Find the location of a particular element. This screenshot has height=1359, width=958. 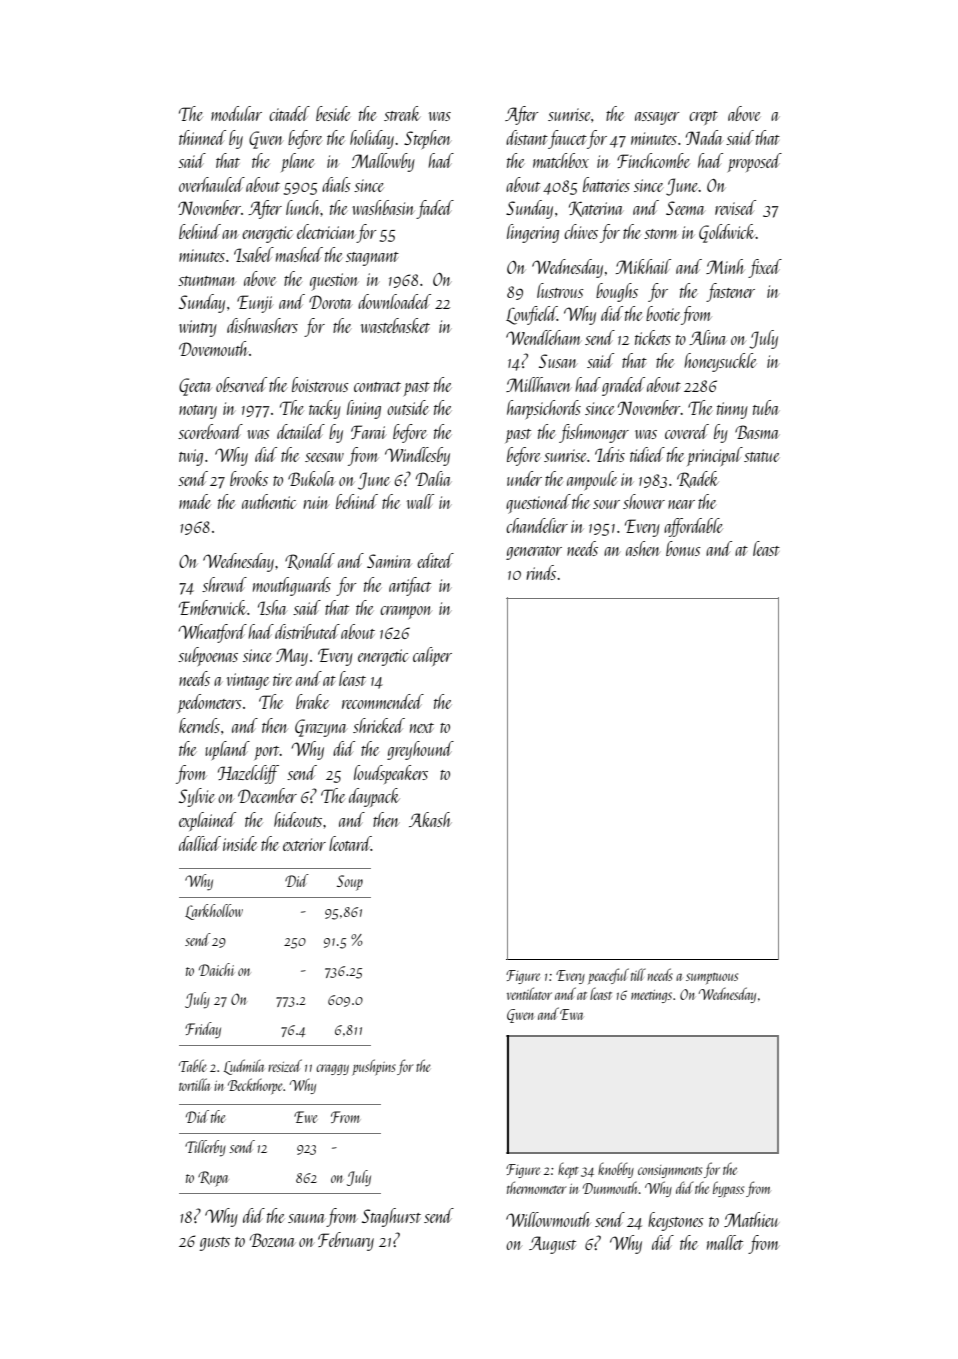

Rupa is located at coordinates (213, 1179).
